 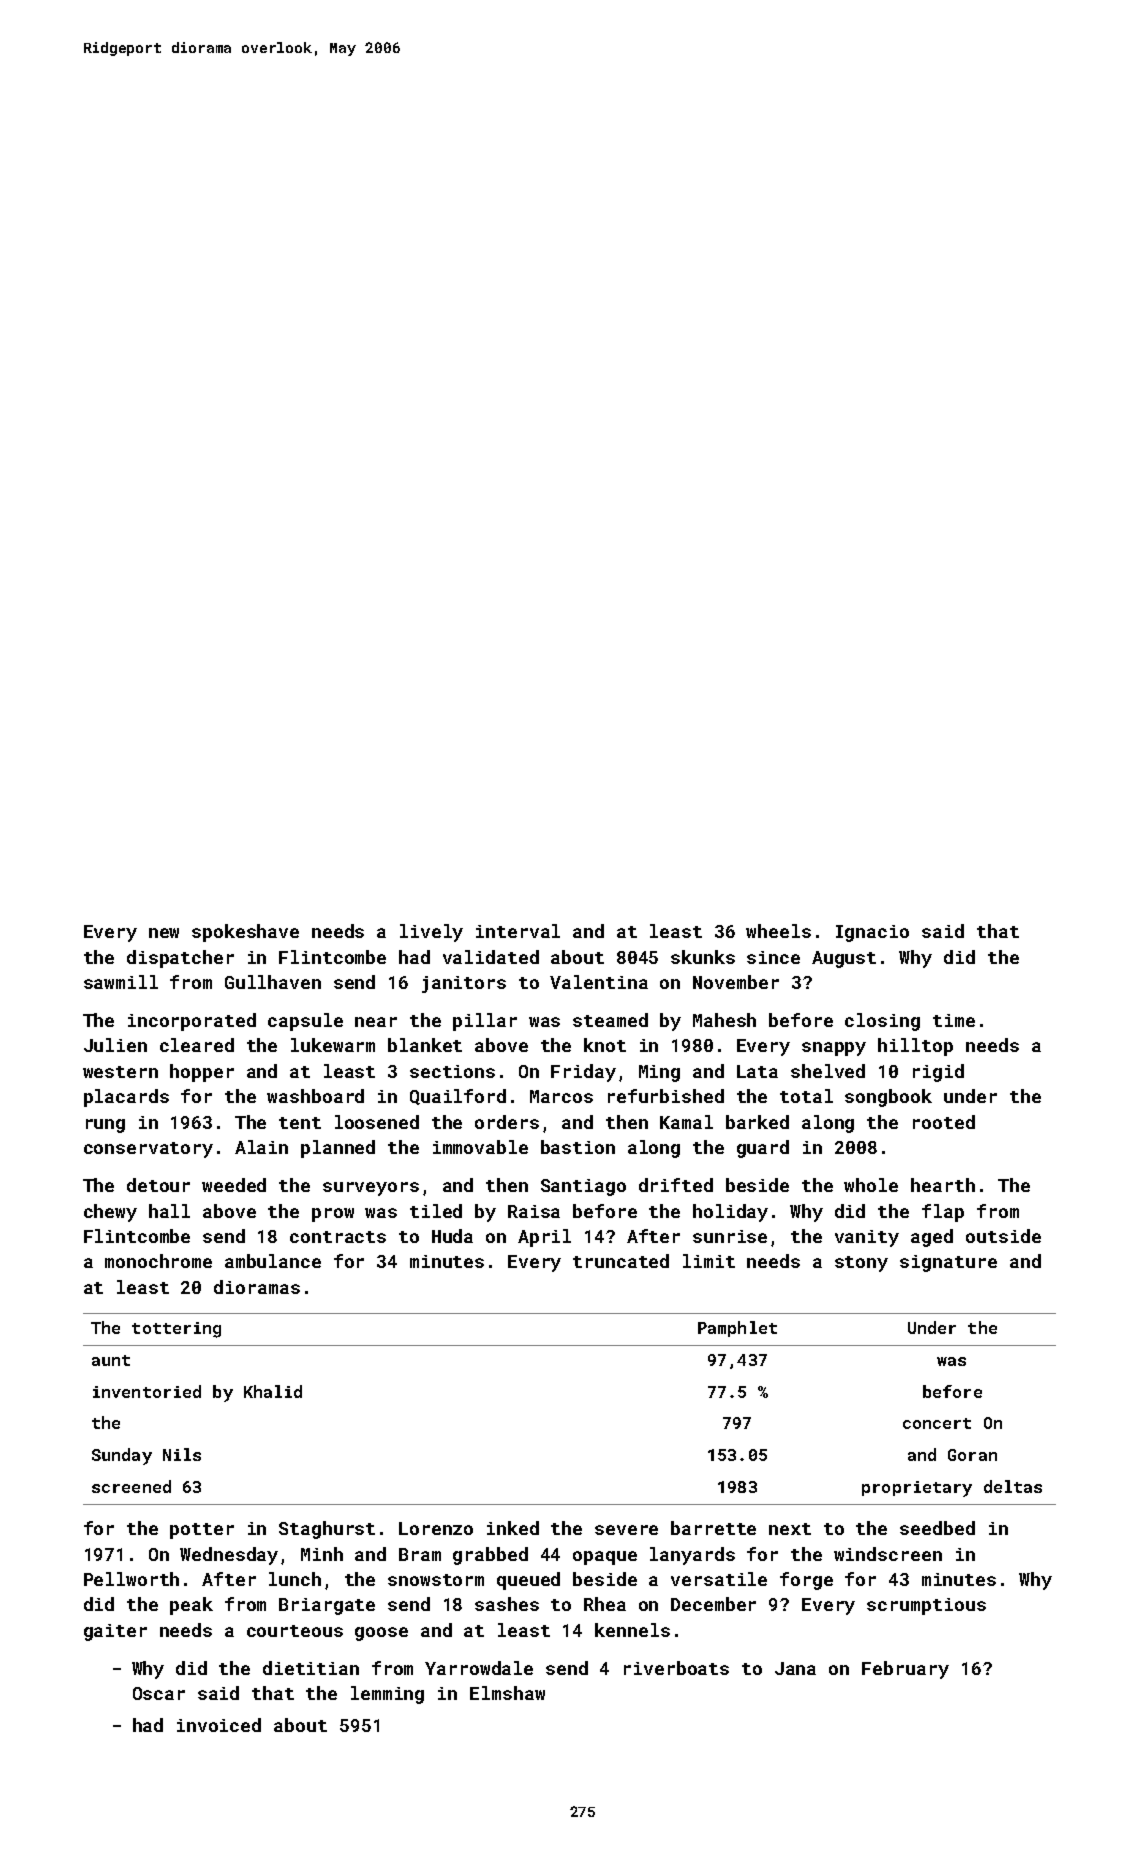 What do you see at coordinates (778, 931) in the screenshot?
I see `wheels` at bounding box center [778, 931].
